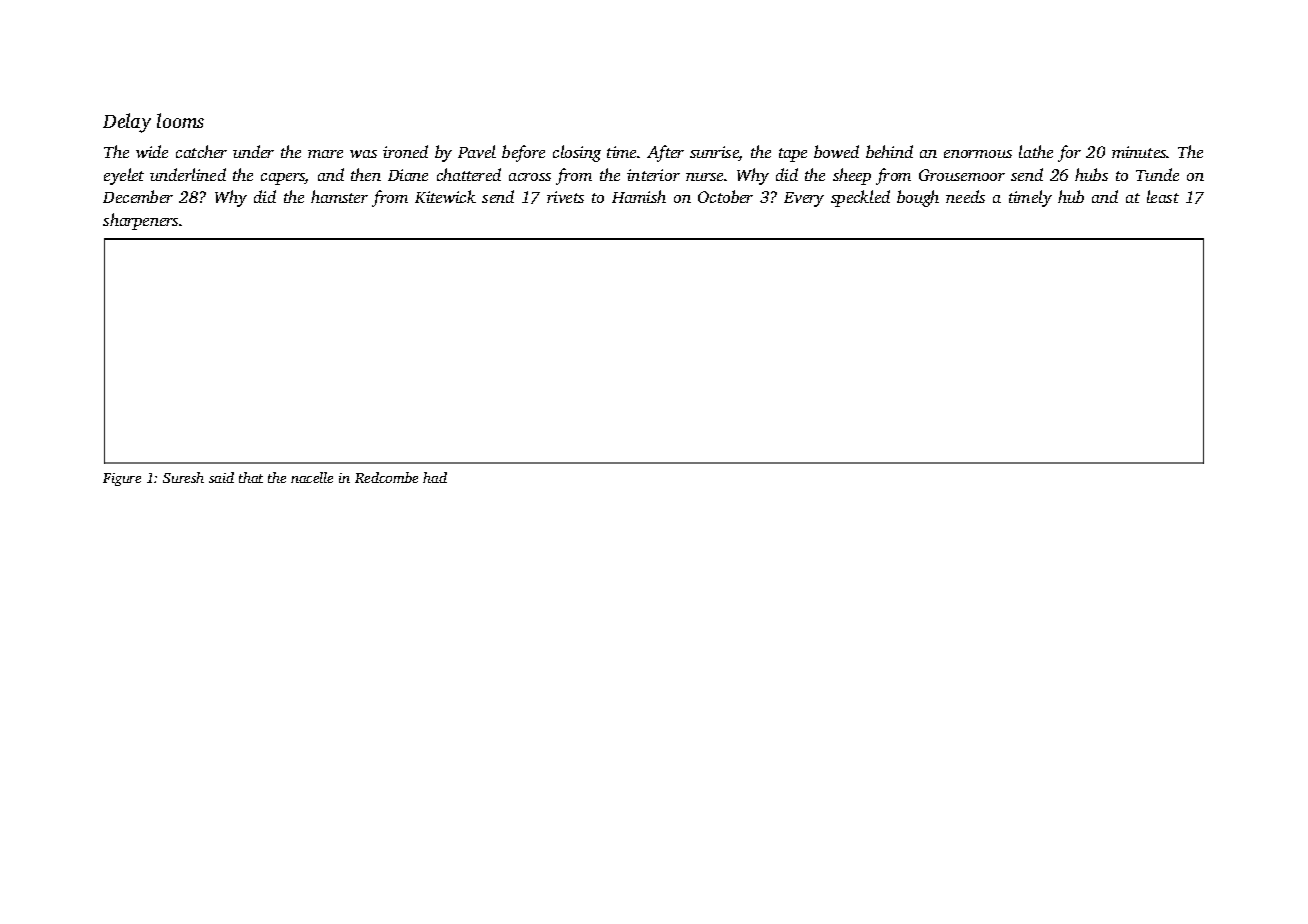  What do you see at coordinates (1163, 196) in the screenshot?
I see `least` at bounding box center [1163, 196].
